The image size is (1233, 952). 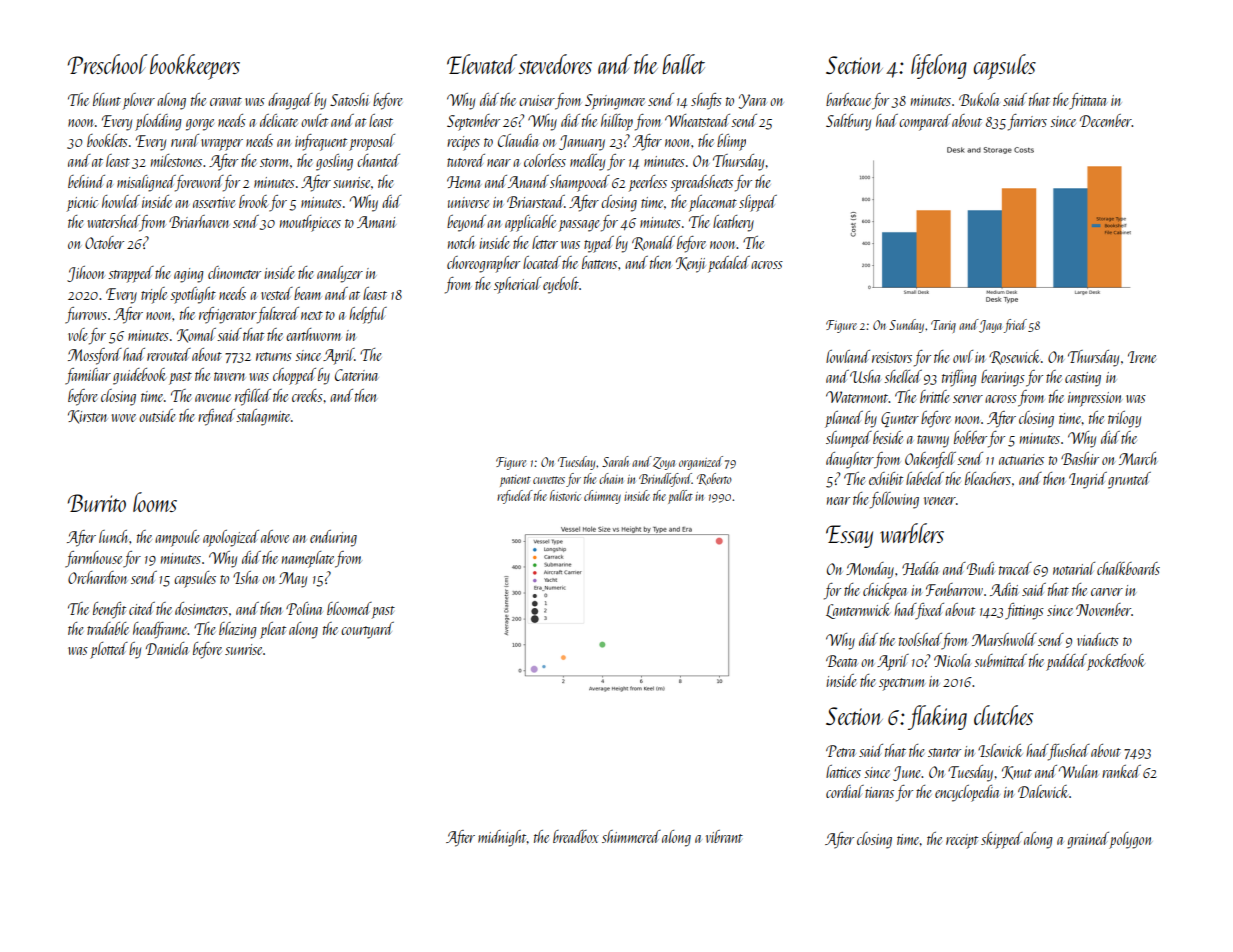 What do you see at coordinates (167, 648) in the screenshot?
I see `Daniela` at bounding box center [167, 648].
